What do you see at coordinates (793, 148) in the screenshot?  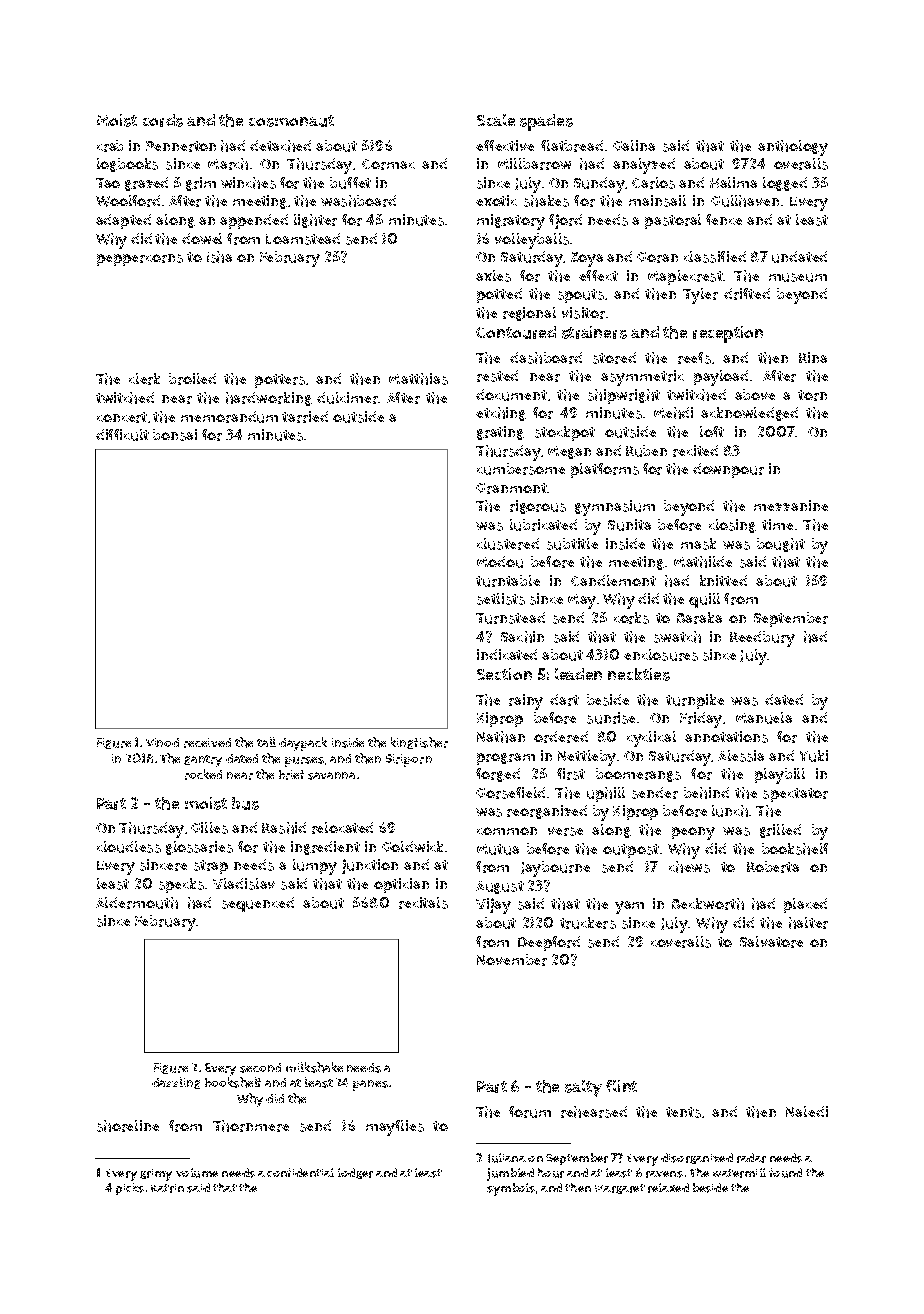 I see `anthology` at bounding box center [793, 148].
